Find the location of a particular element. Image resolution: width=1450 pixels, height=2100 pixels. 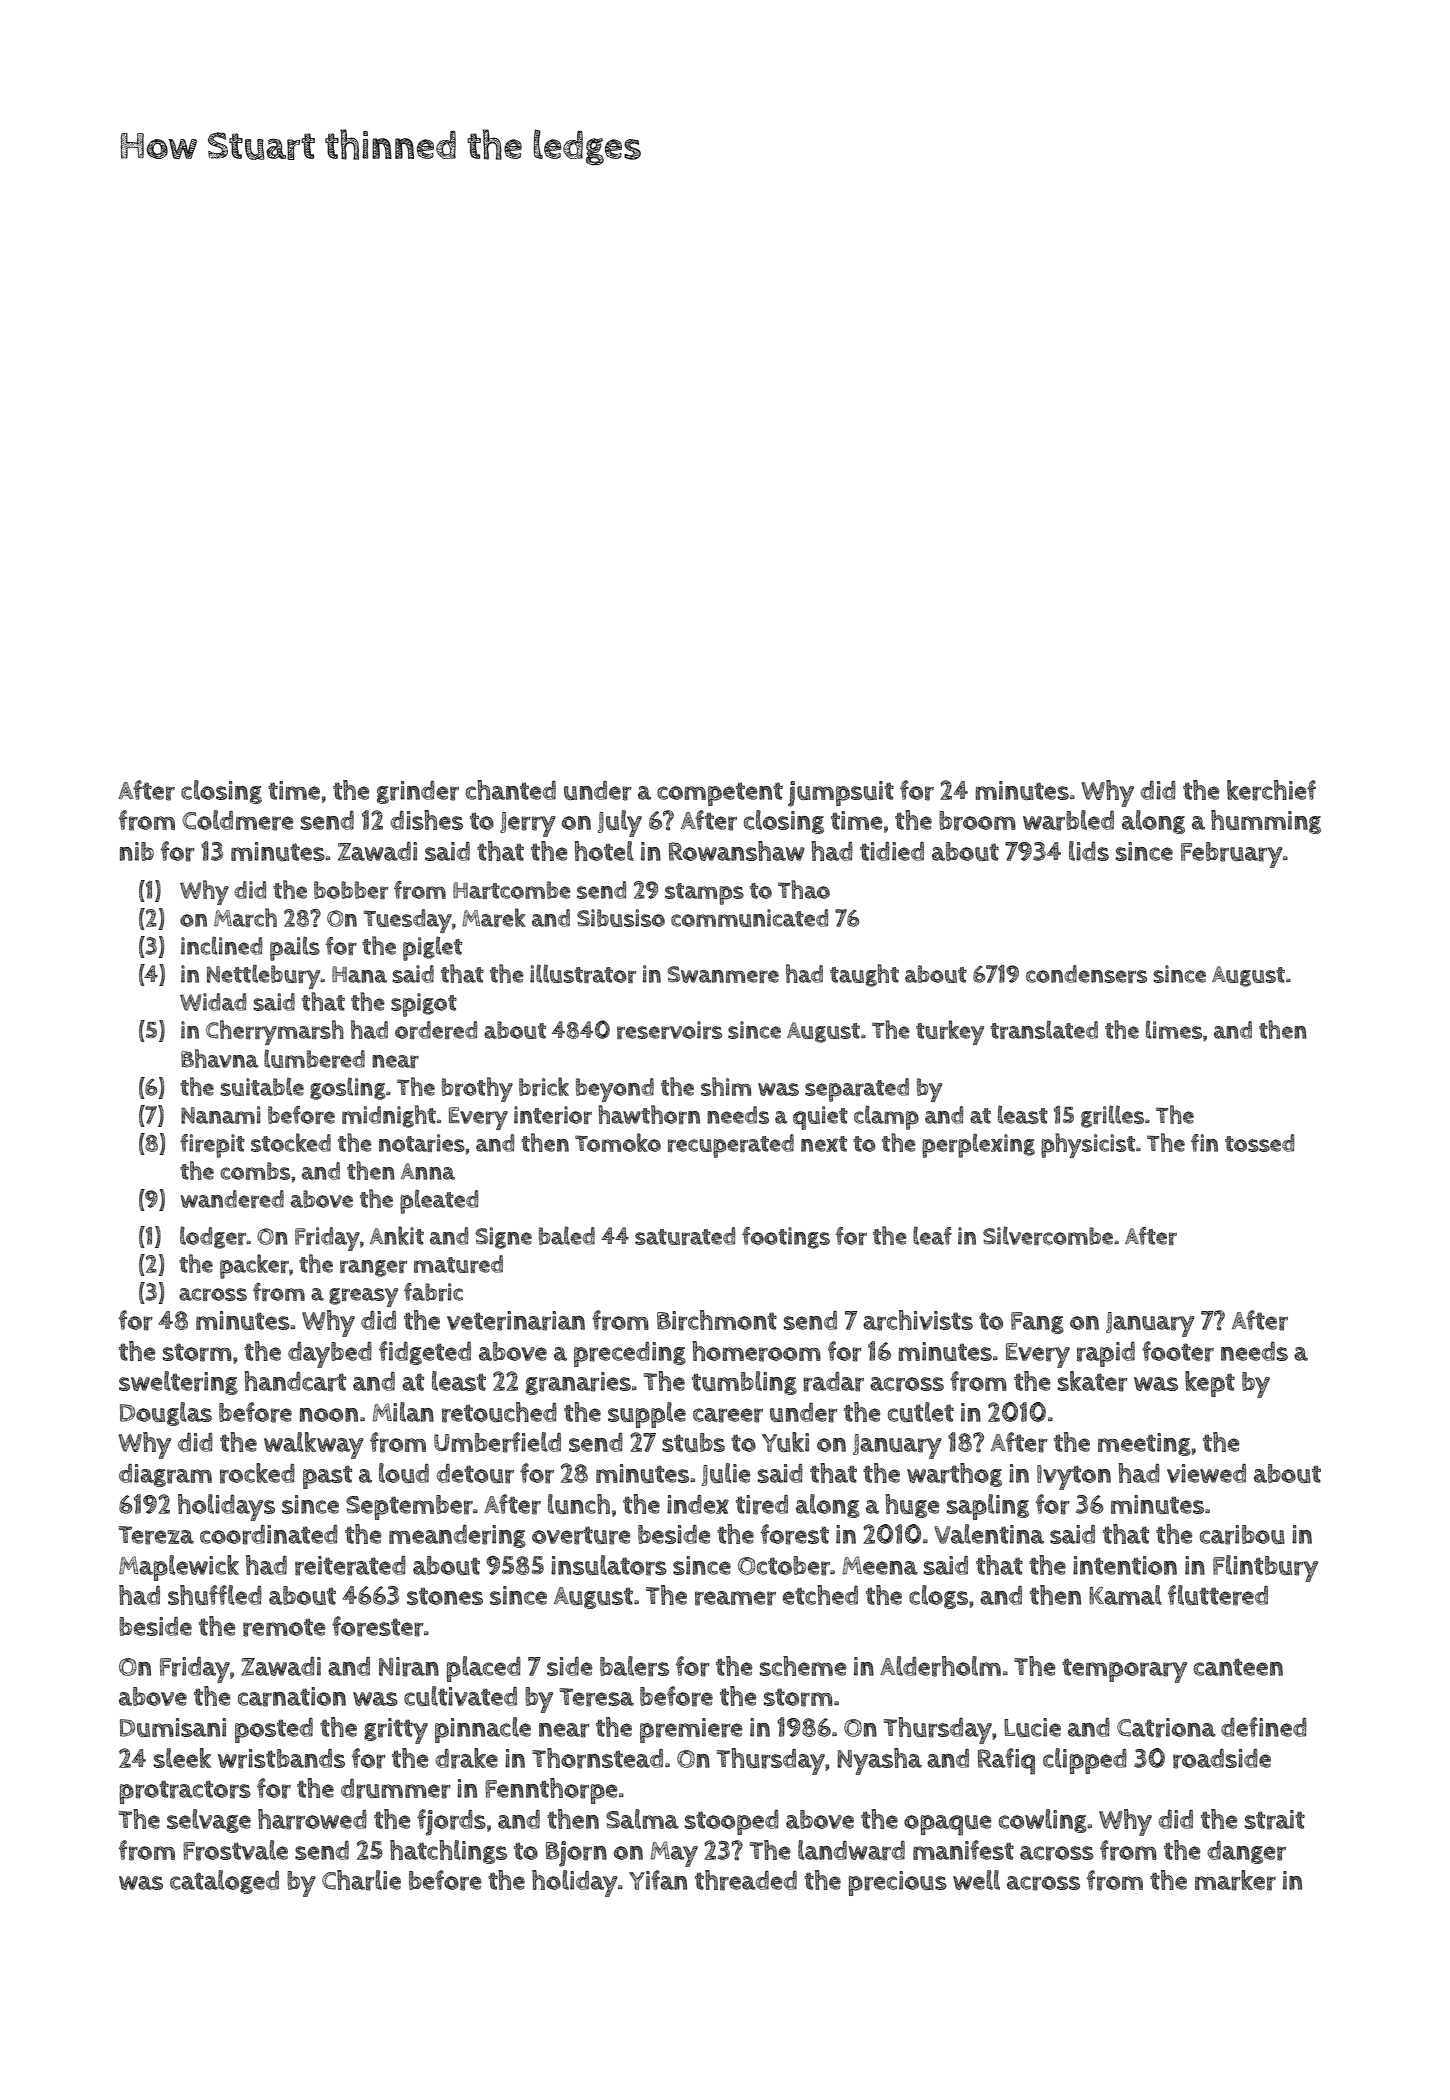

nib is located at coordinates (137, 851).
